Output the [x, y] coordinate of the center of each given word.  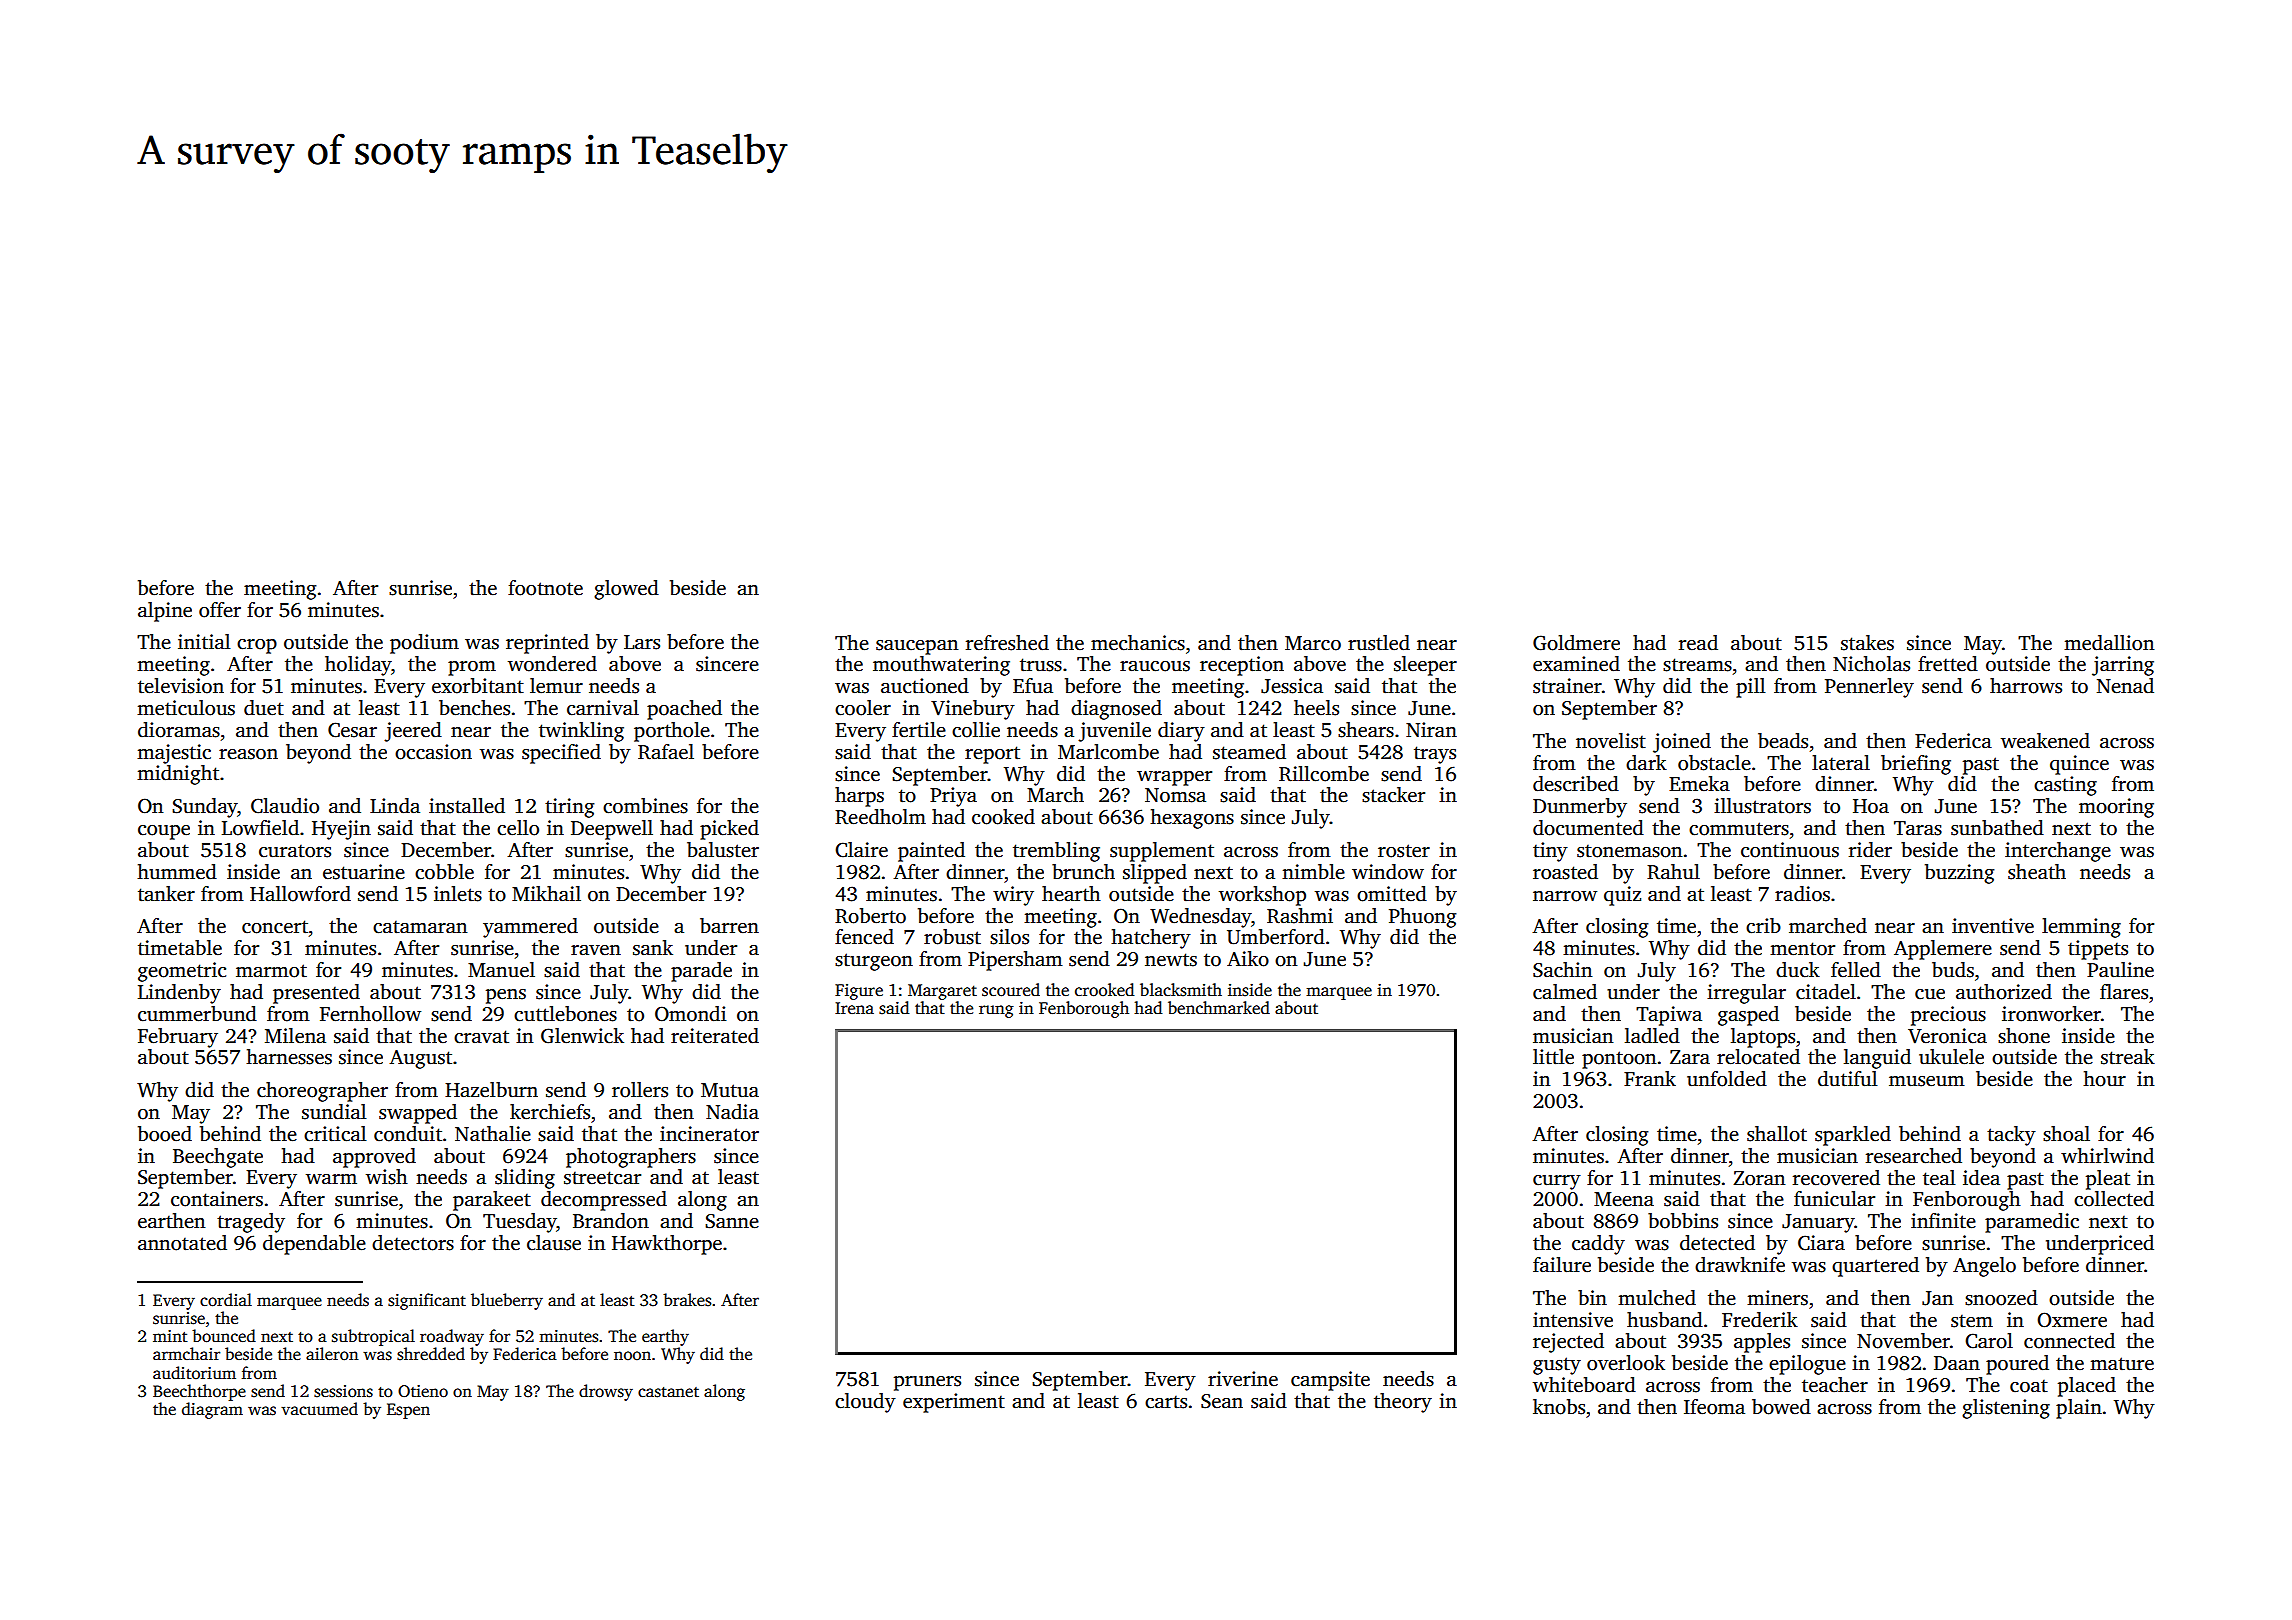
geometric [182, 972]
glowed [626, 590]
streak [2128, 1057]
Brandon [611, 1221]
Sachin [1562, 970]
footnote [545, 588]
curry [1557, 1182]
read [1698, 643]
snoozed [2001, 1298]
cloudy [865, 1403]
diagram [212, 1410]
